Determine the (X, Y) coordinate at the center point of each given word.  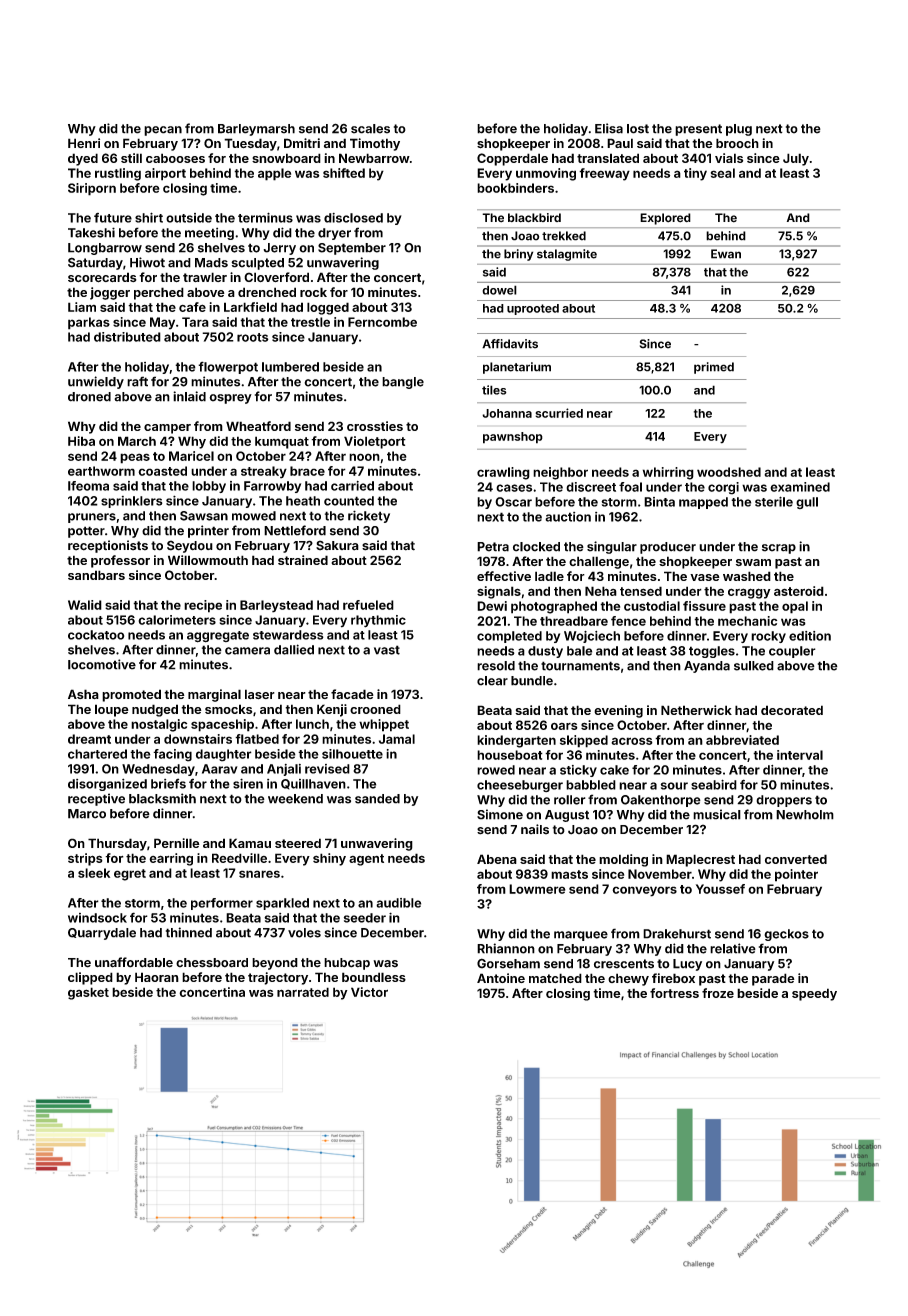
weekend (295, 799)
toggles (712, 652)
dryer (334, 234)
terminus (265, 217)
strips (85, 859)
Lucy (687, 965)
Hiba (81, 441)
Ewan (726, 254)
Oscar (513, 502)
